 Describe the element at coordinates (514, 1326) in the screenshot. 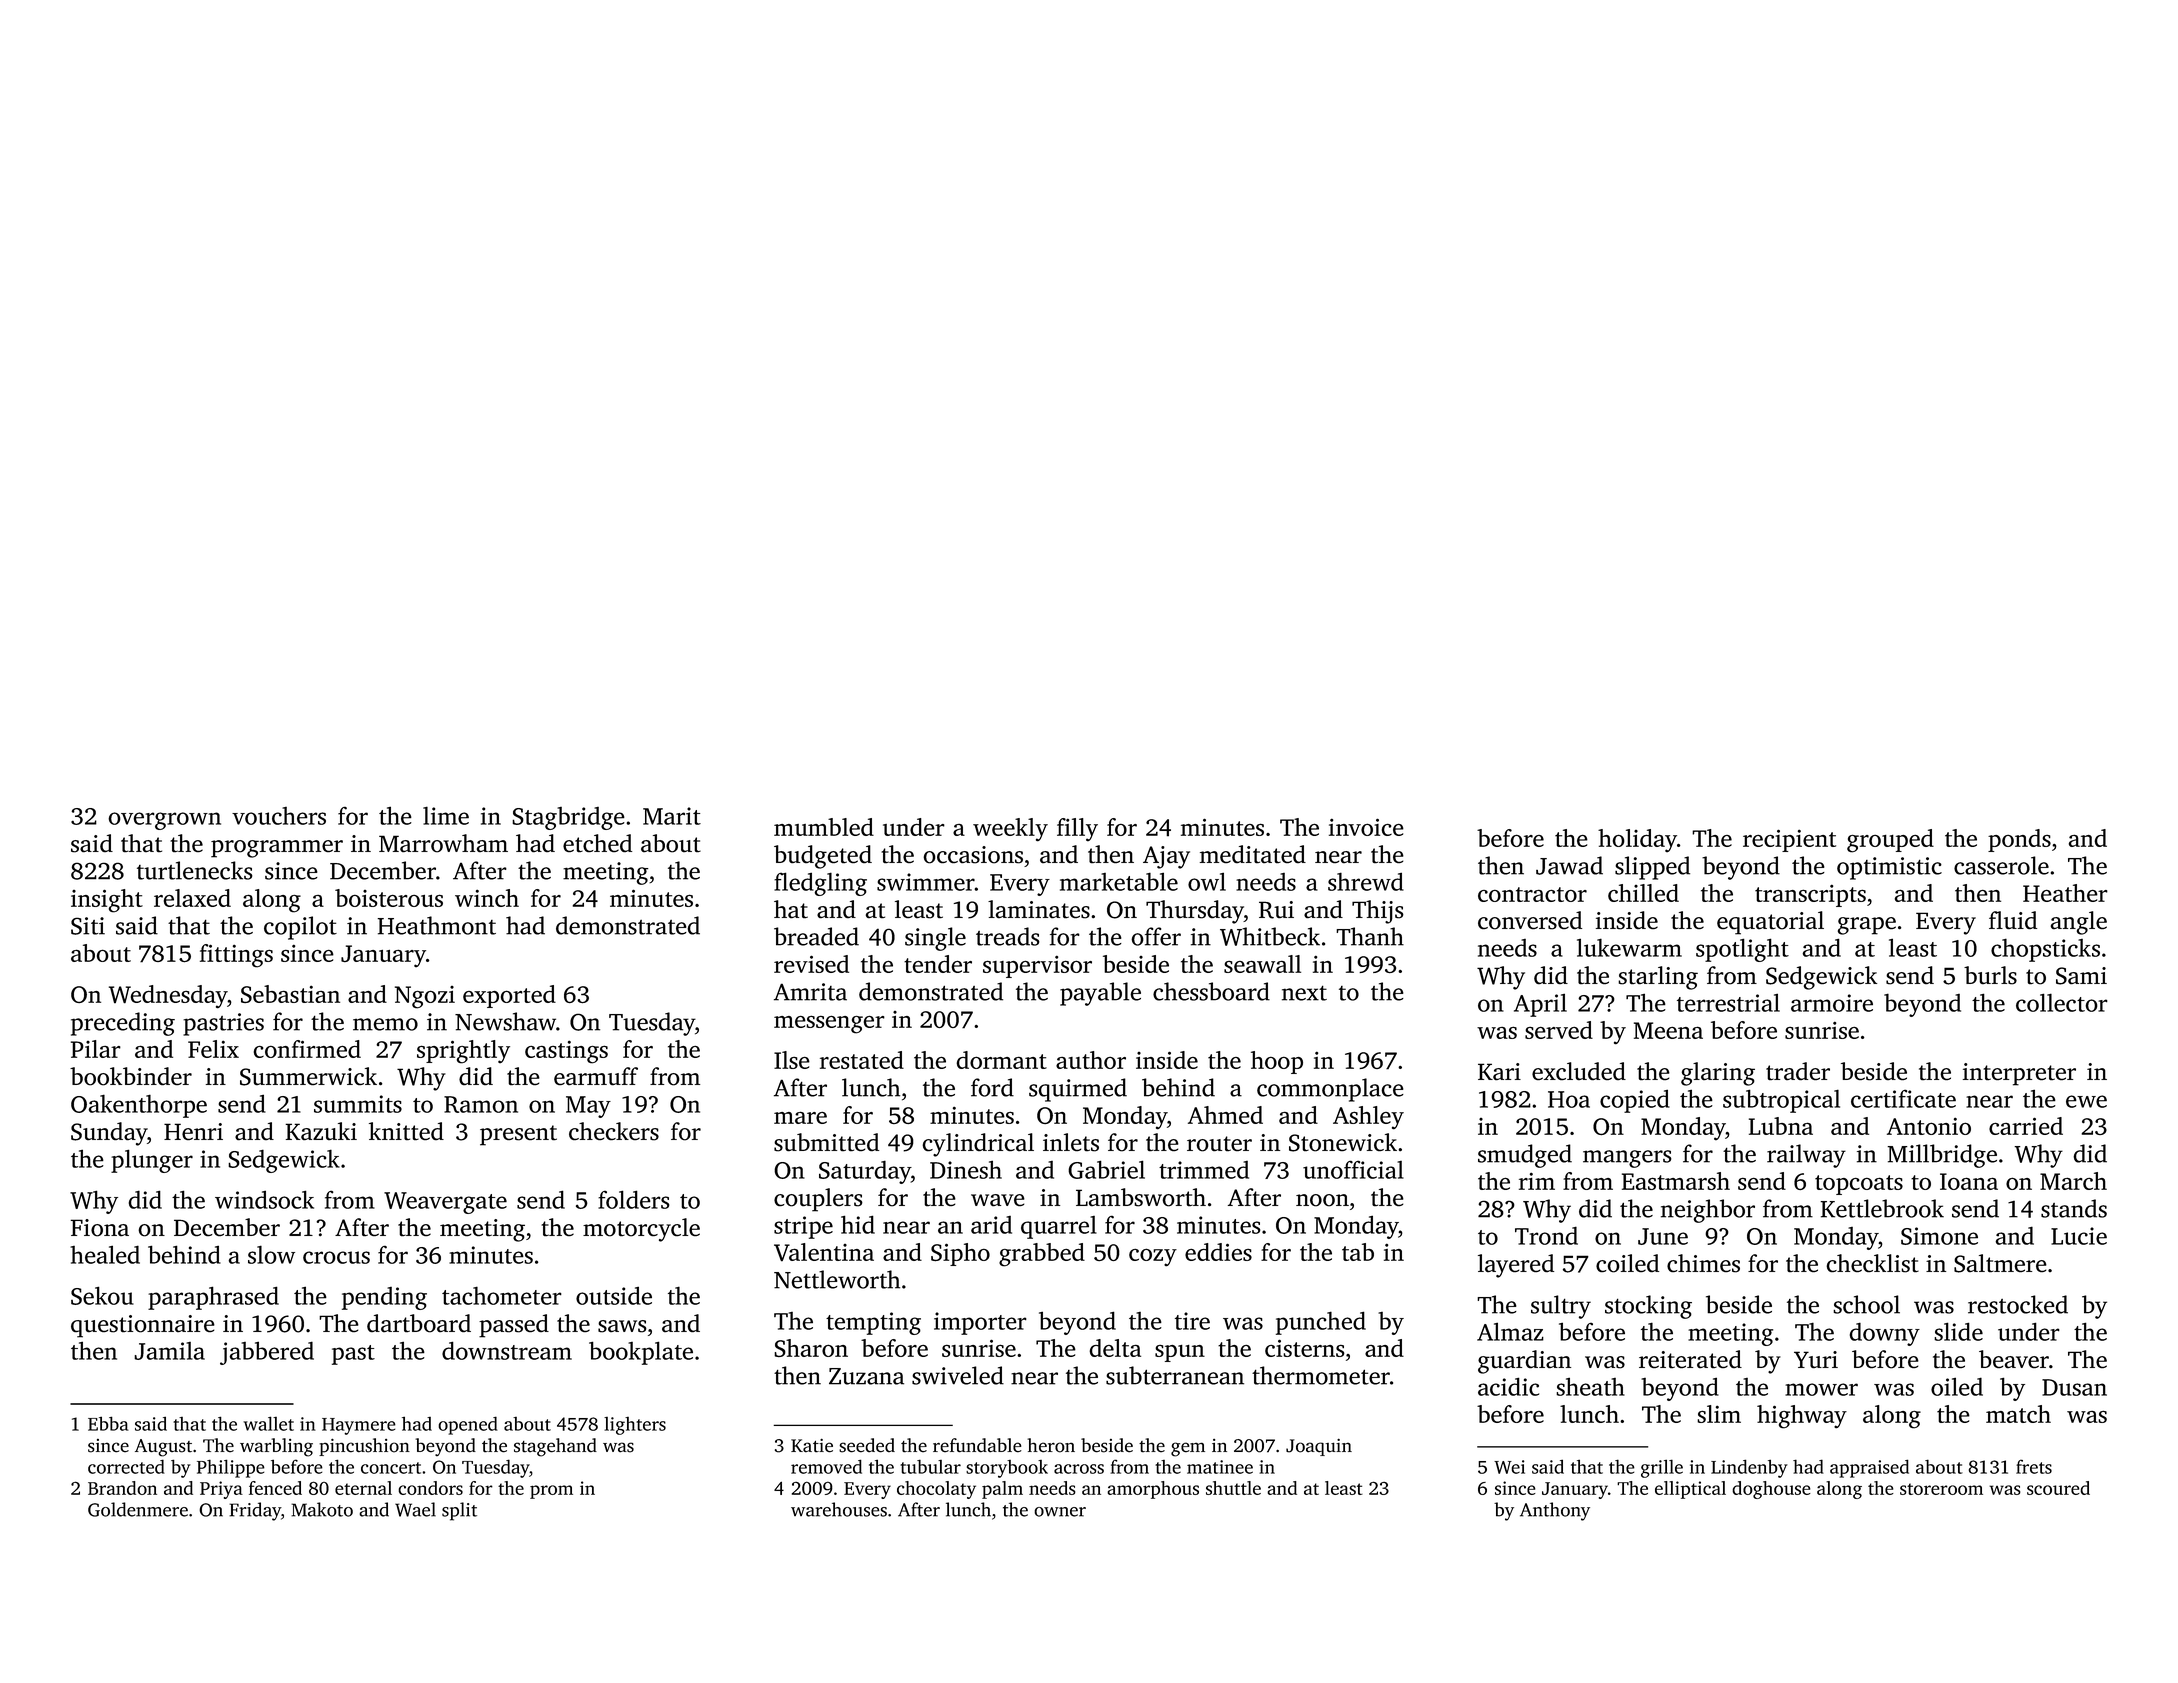

I see `passed` at that location.
